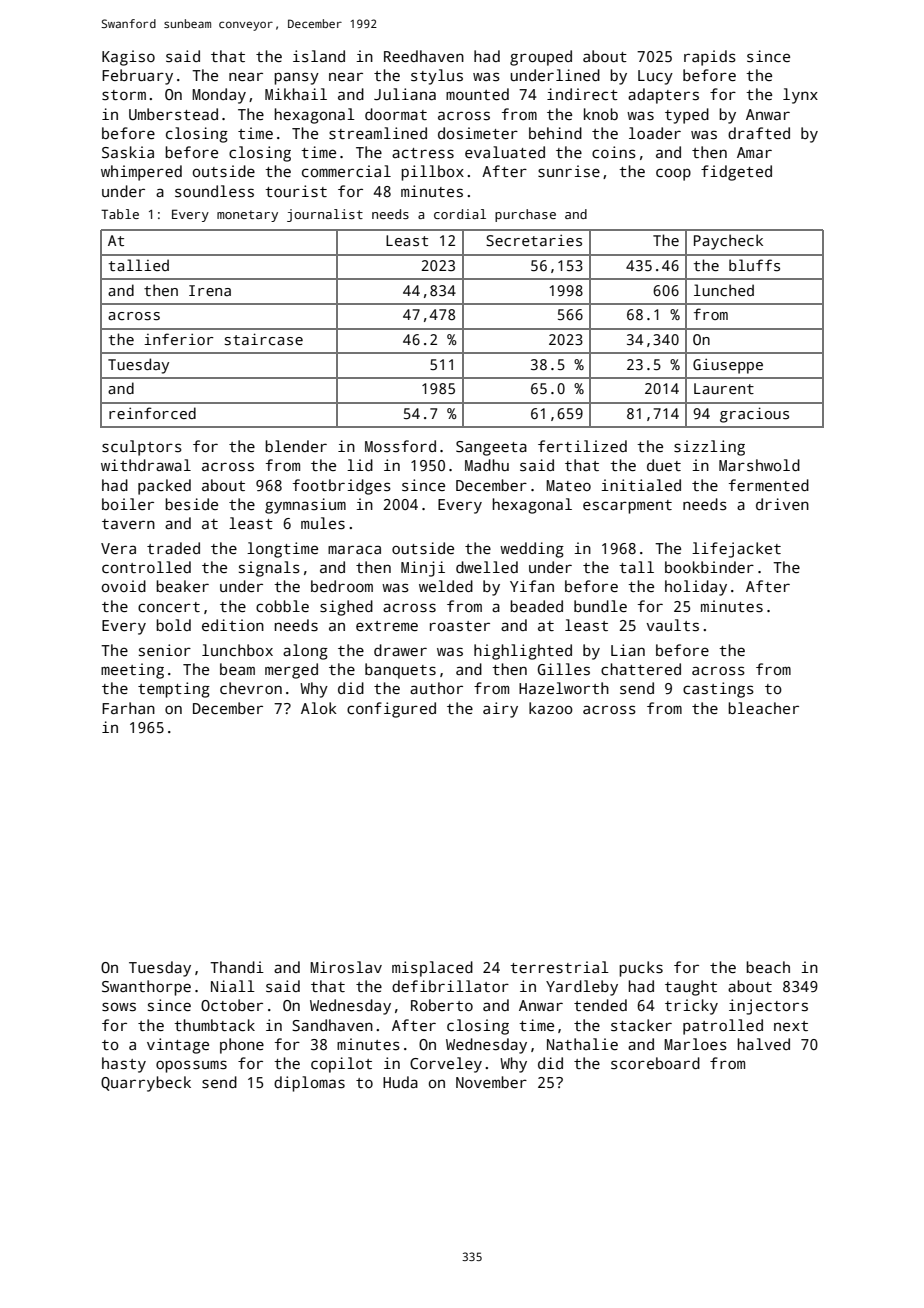  What do you see at coordinates (582, 1044) in the screenshot?
I see `Nathalie` at bounding box center [582, 1044].
